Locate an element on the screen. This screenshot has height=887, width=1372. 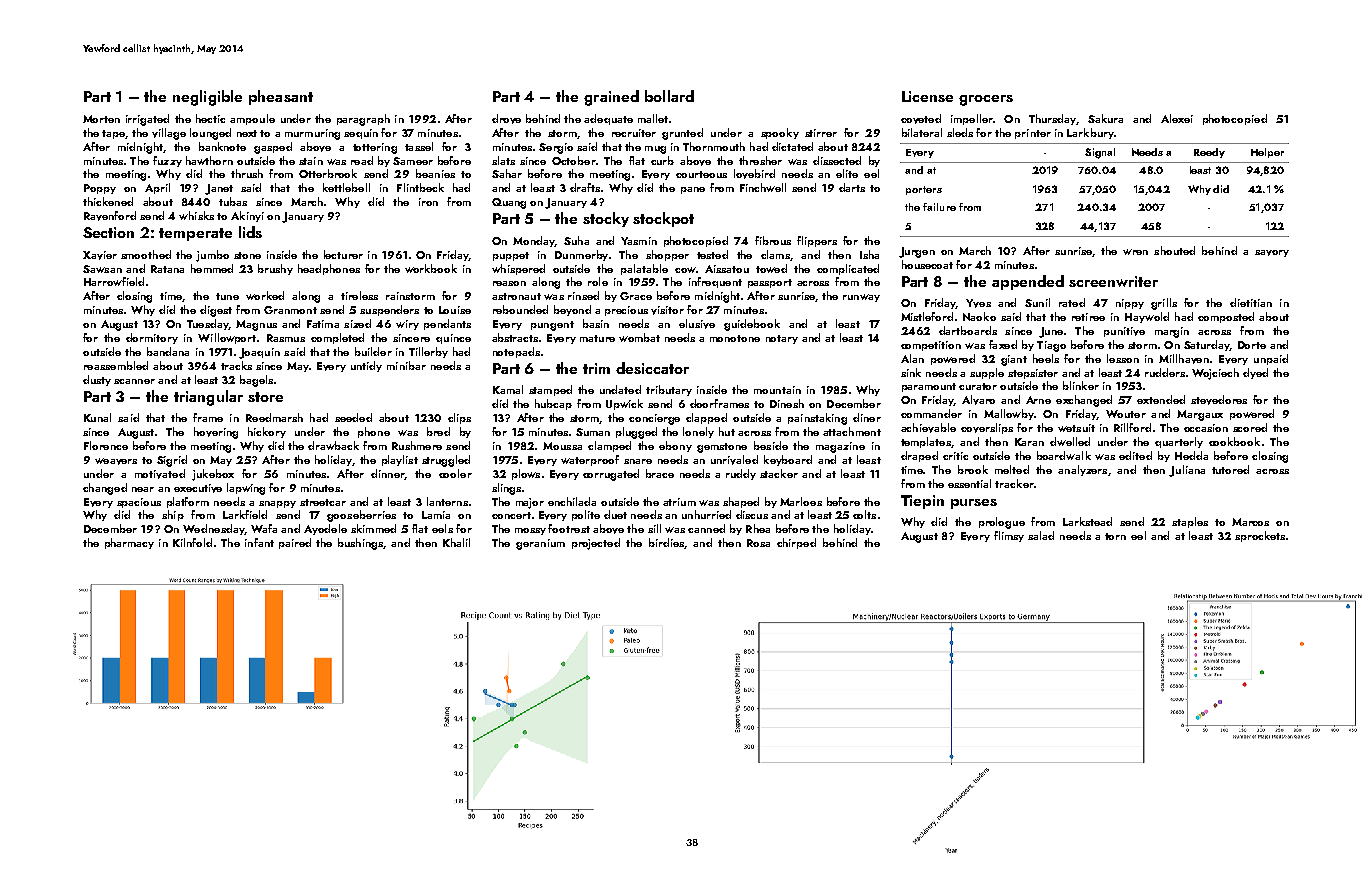
Rasmus is located at coordinates (286, 338).
